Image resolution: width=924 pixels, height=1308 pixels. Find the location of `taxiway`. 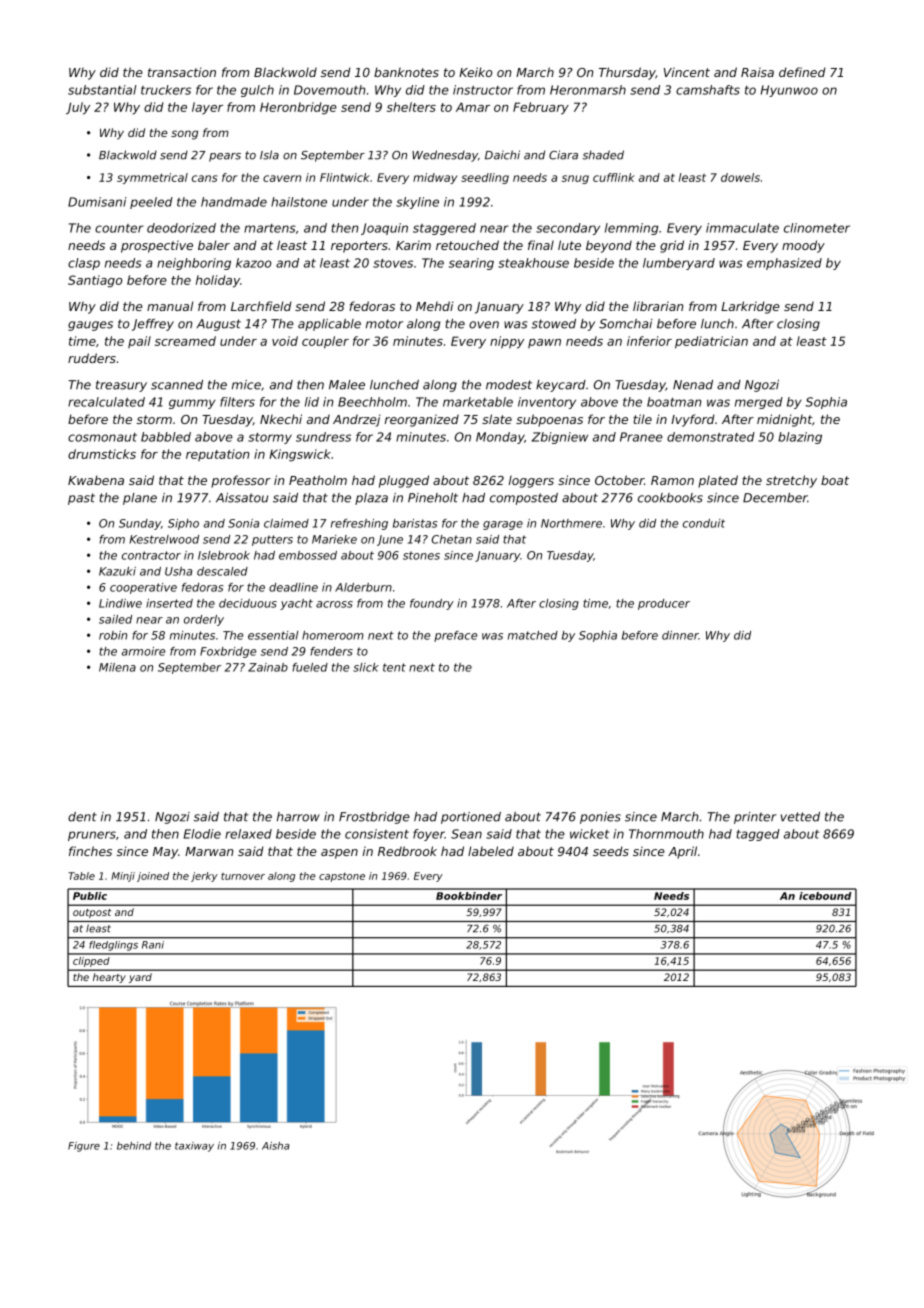

taxiway is located at coordinates (194, 1147).
